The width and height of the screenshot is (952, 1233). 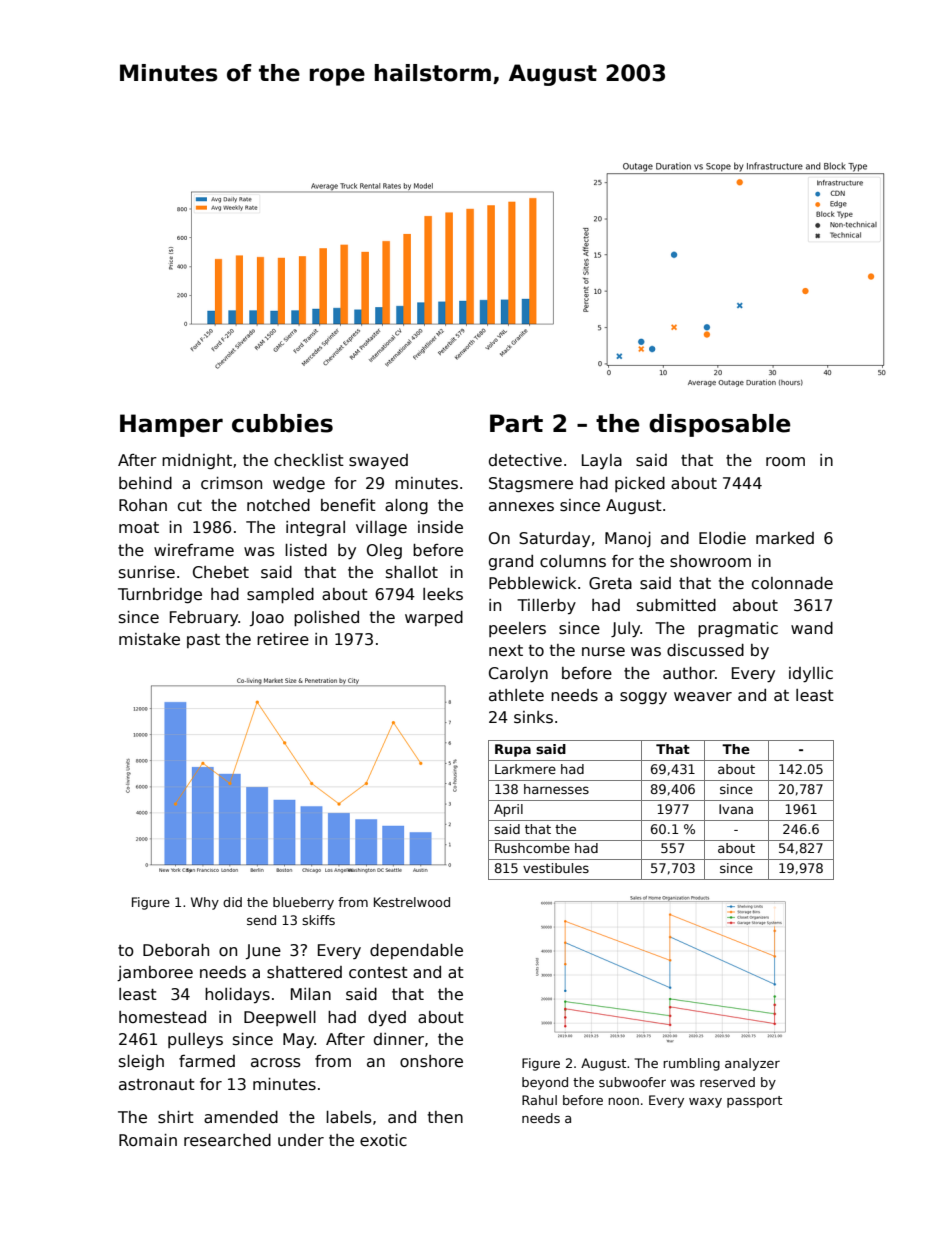 I want to click on shattered, so click(x=304, y=972).
